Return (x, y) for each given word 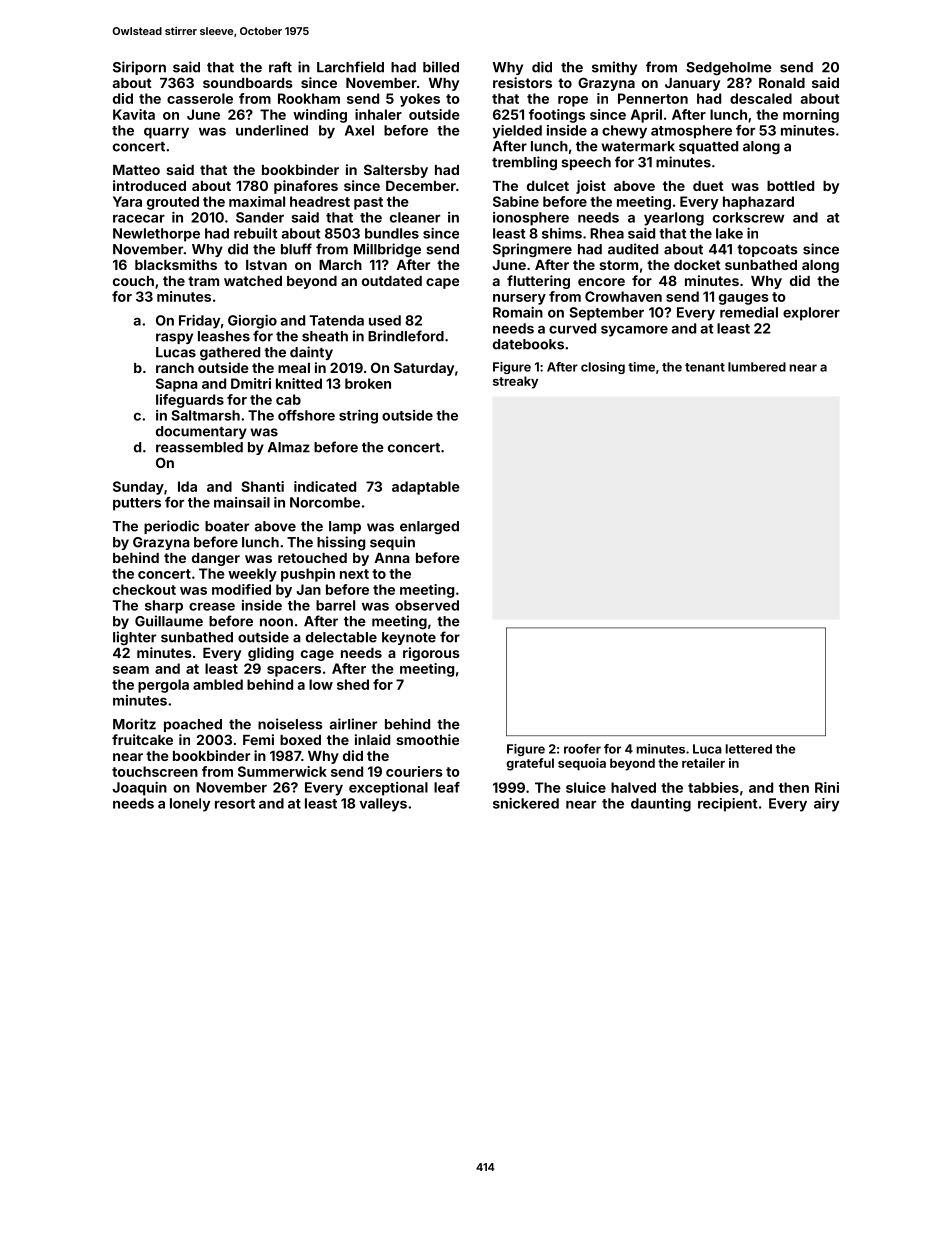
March (340, 265)
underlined (272, 130)
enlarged (429, 528)
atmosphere (691, 132)
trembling (524, 163)
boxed (300, 740)
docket (697, 265)
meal (294, 368)
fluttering (538, 282)
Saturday (424, 369)
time (641, 367)
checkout (144, 589)
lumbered (757, 367)
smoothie (427, 739)
